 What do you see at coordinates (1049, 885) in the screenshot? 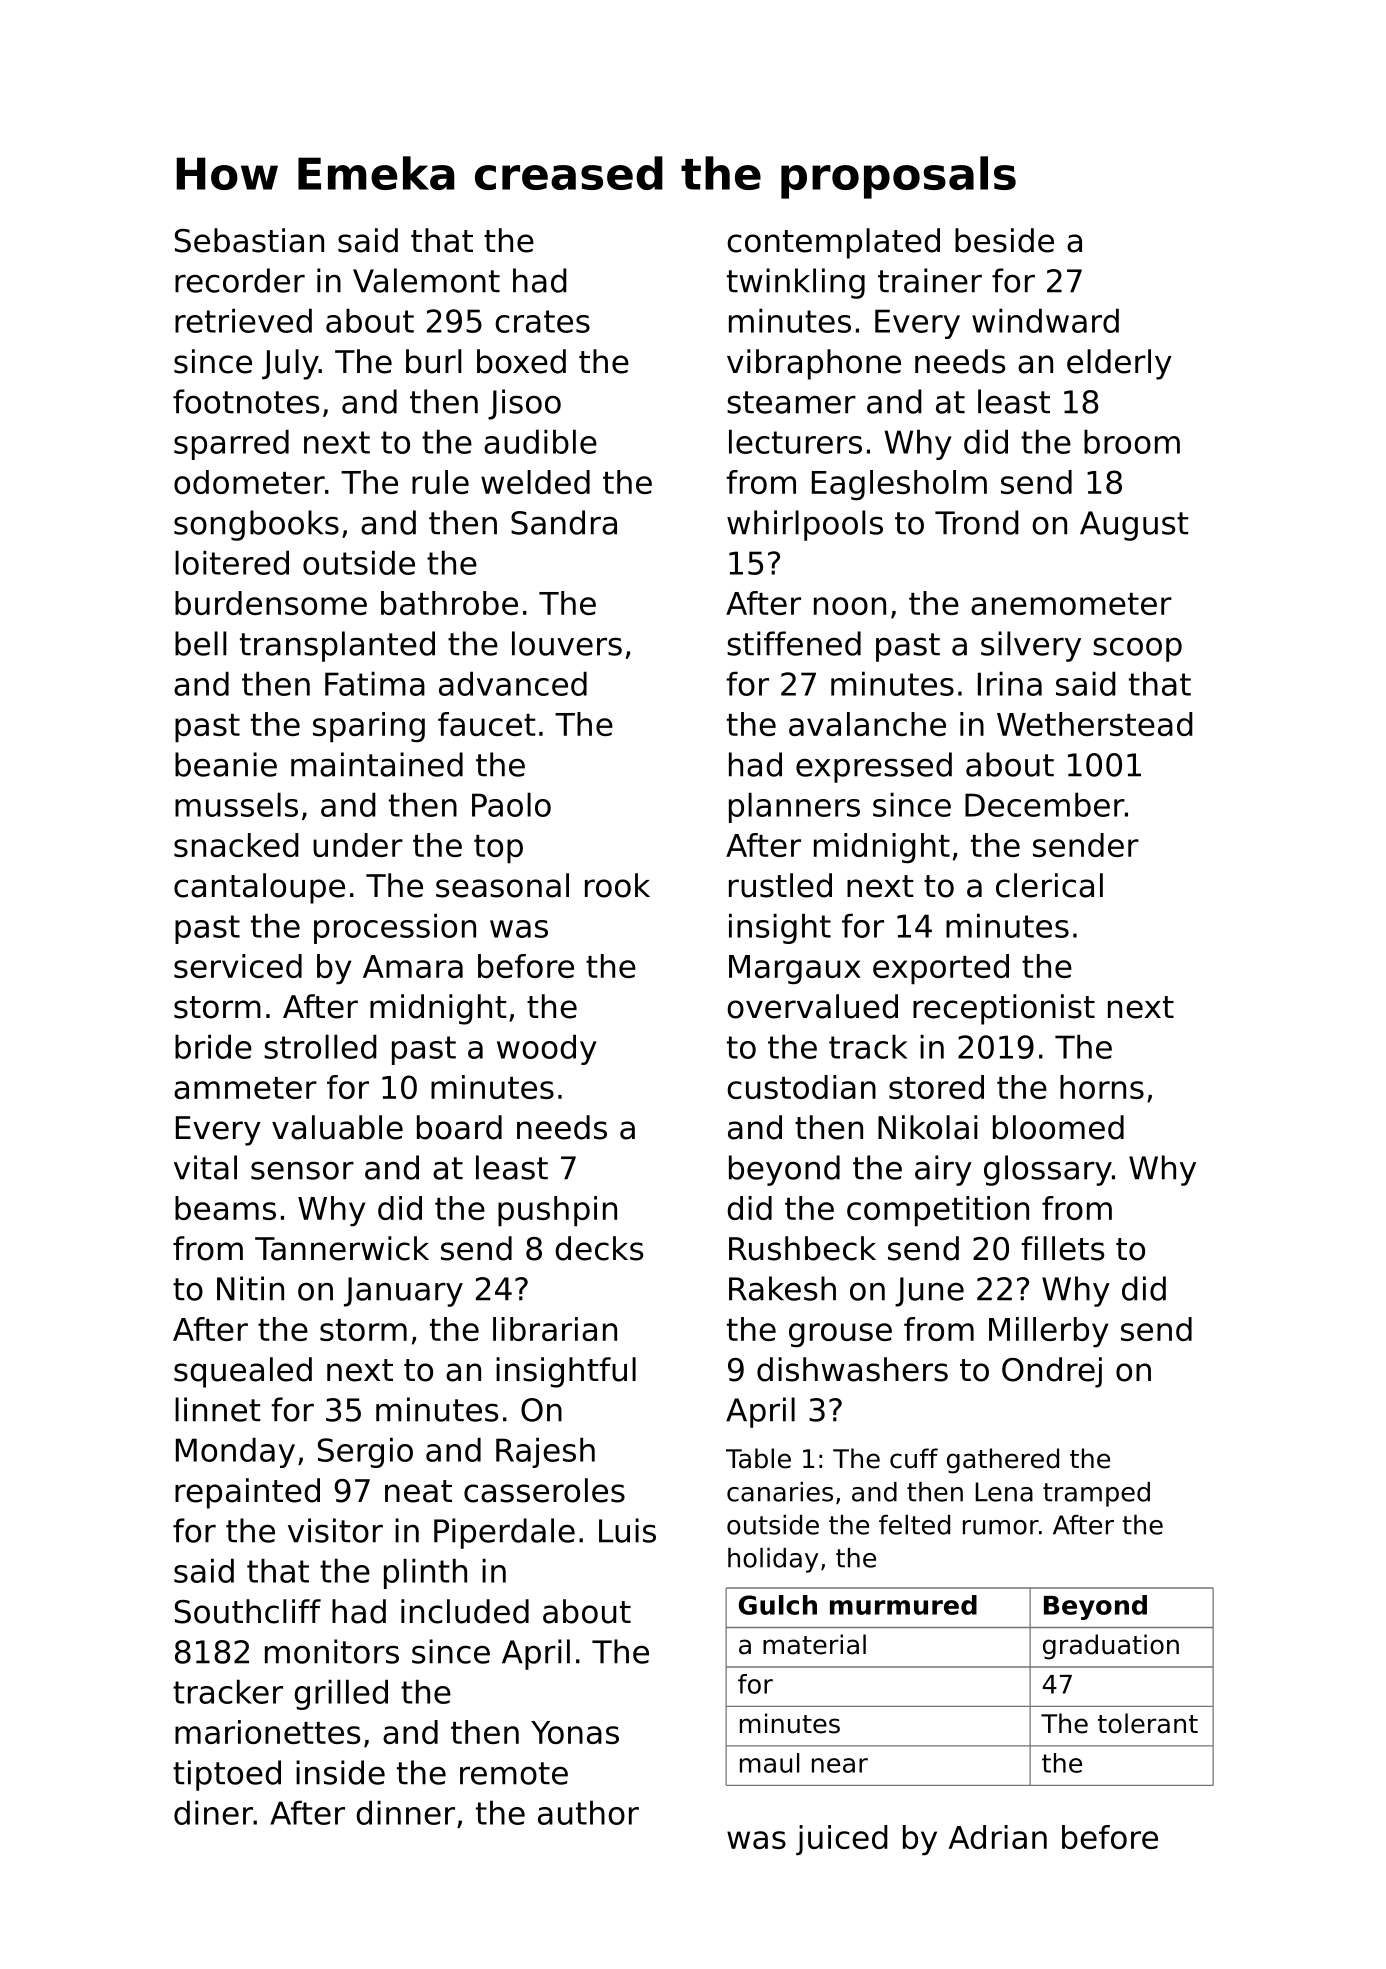
I see `clerical` at bounding box center [1049, 885].
